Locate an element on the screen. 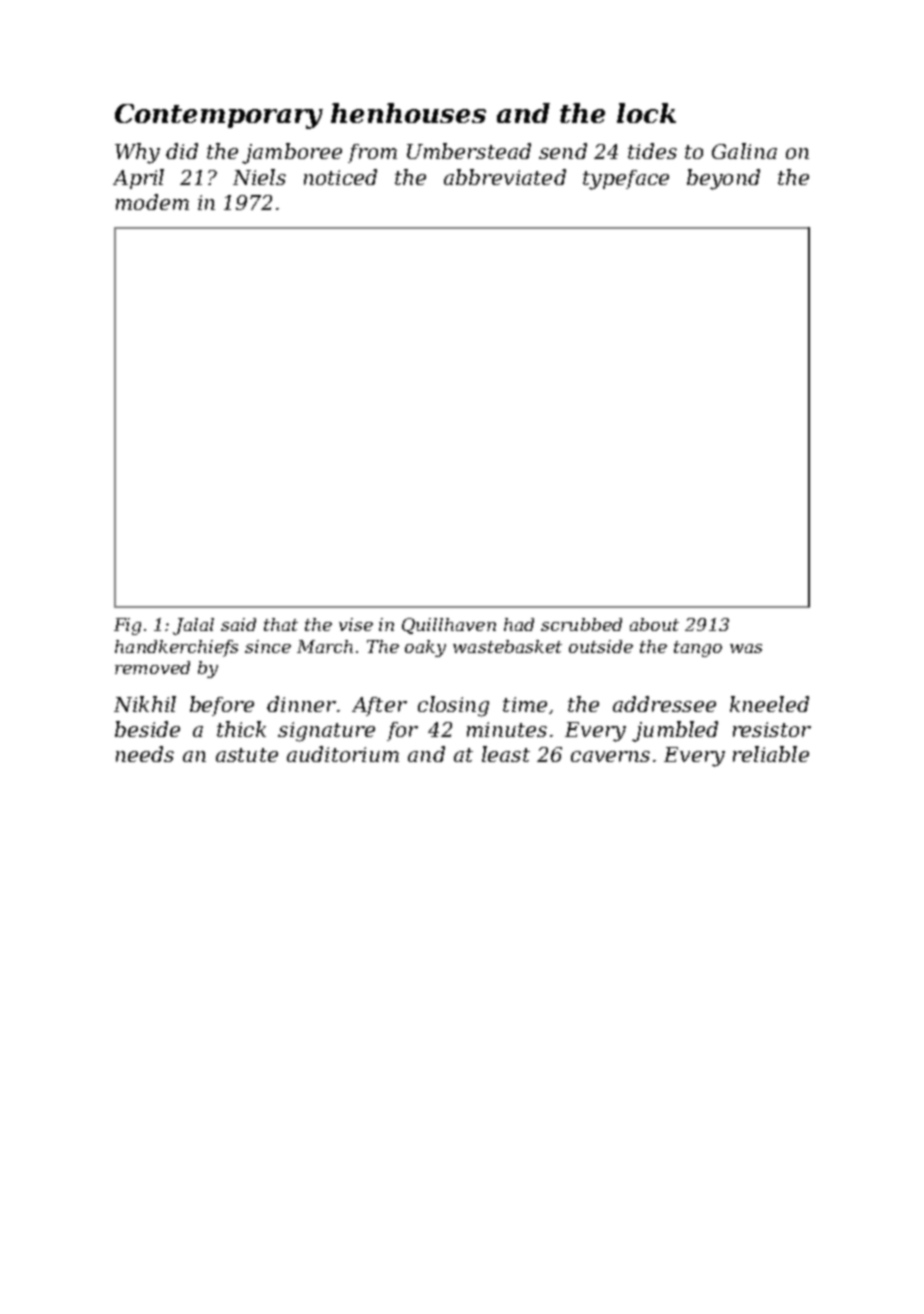 The width and height of the screenshot is (924, 1314). abbreviated is located at coordinates (505, 177).
